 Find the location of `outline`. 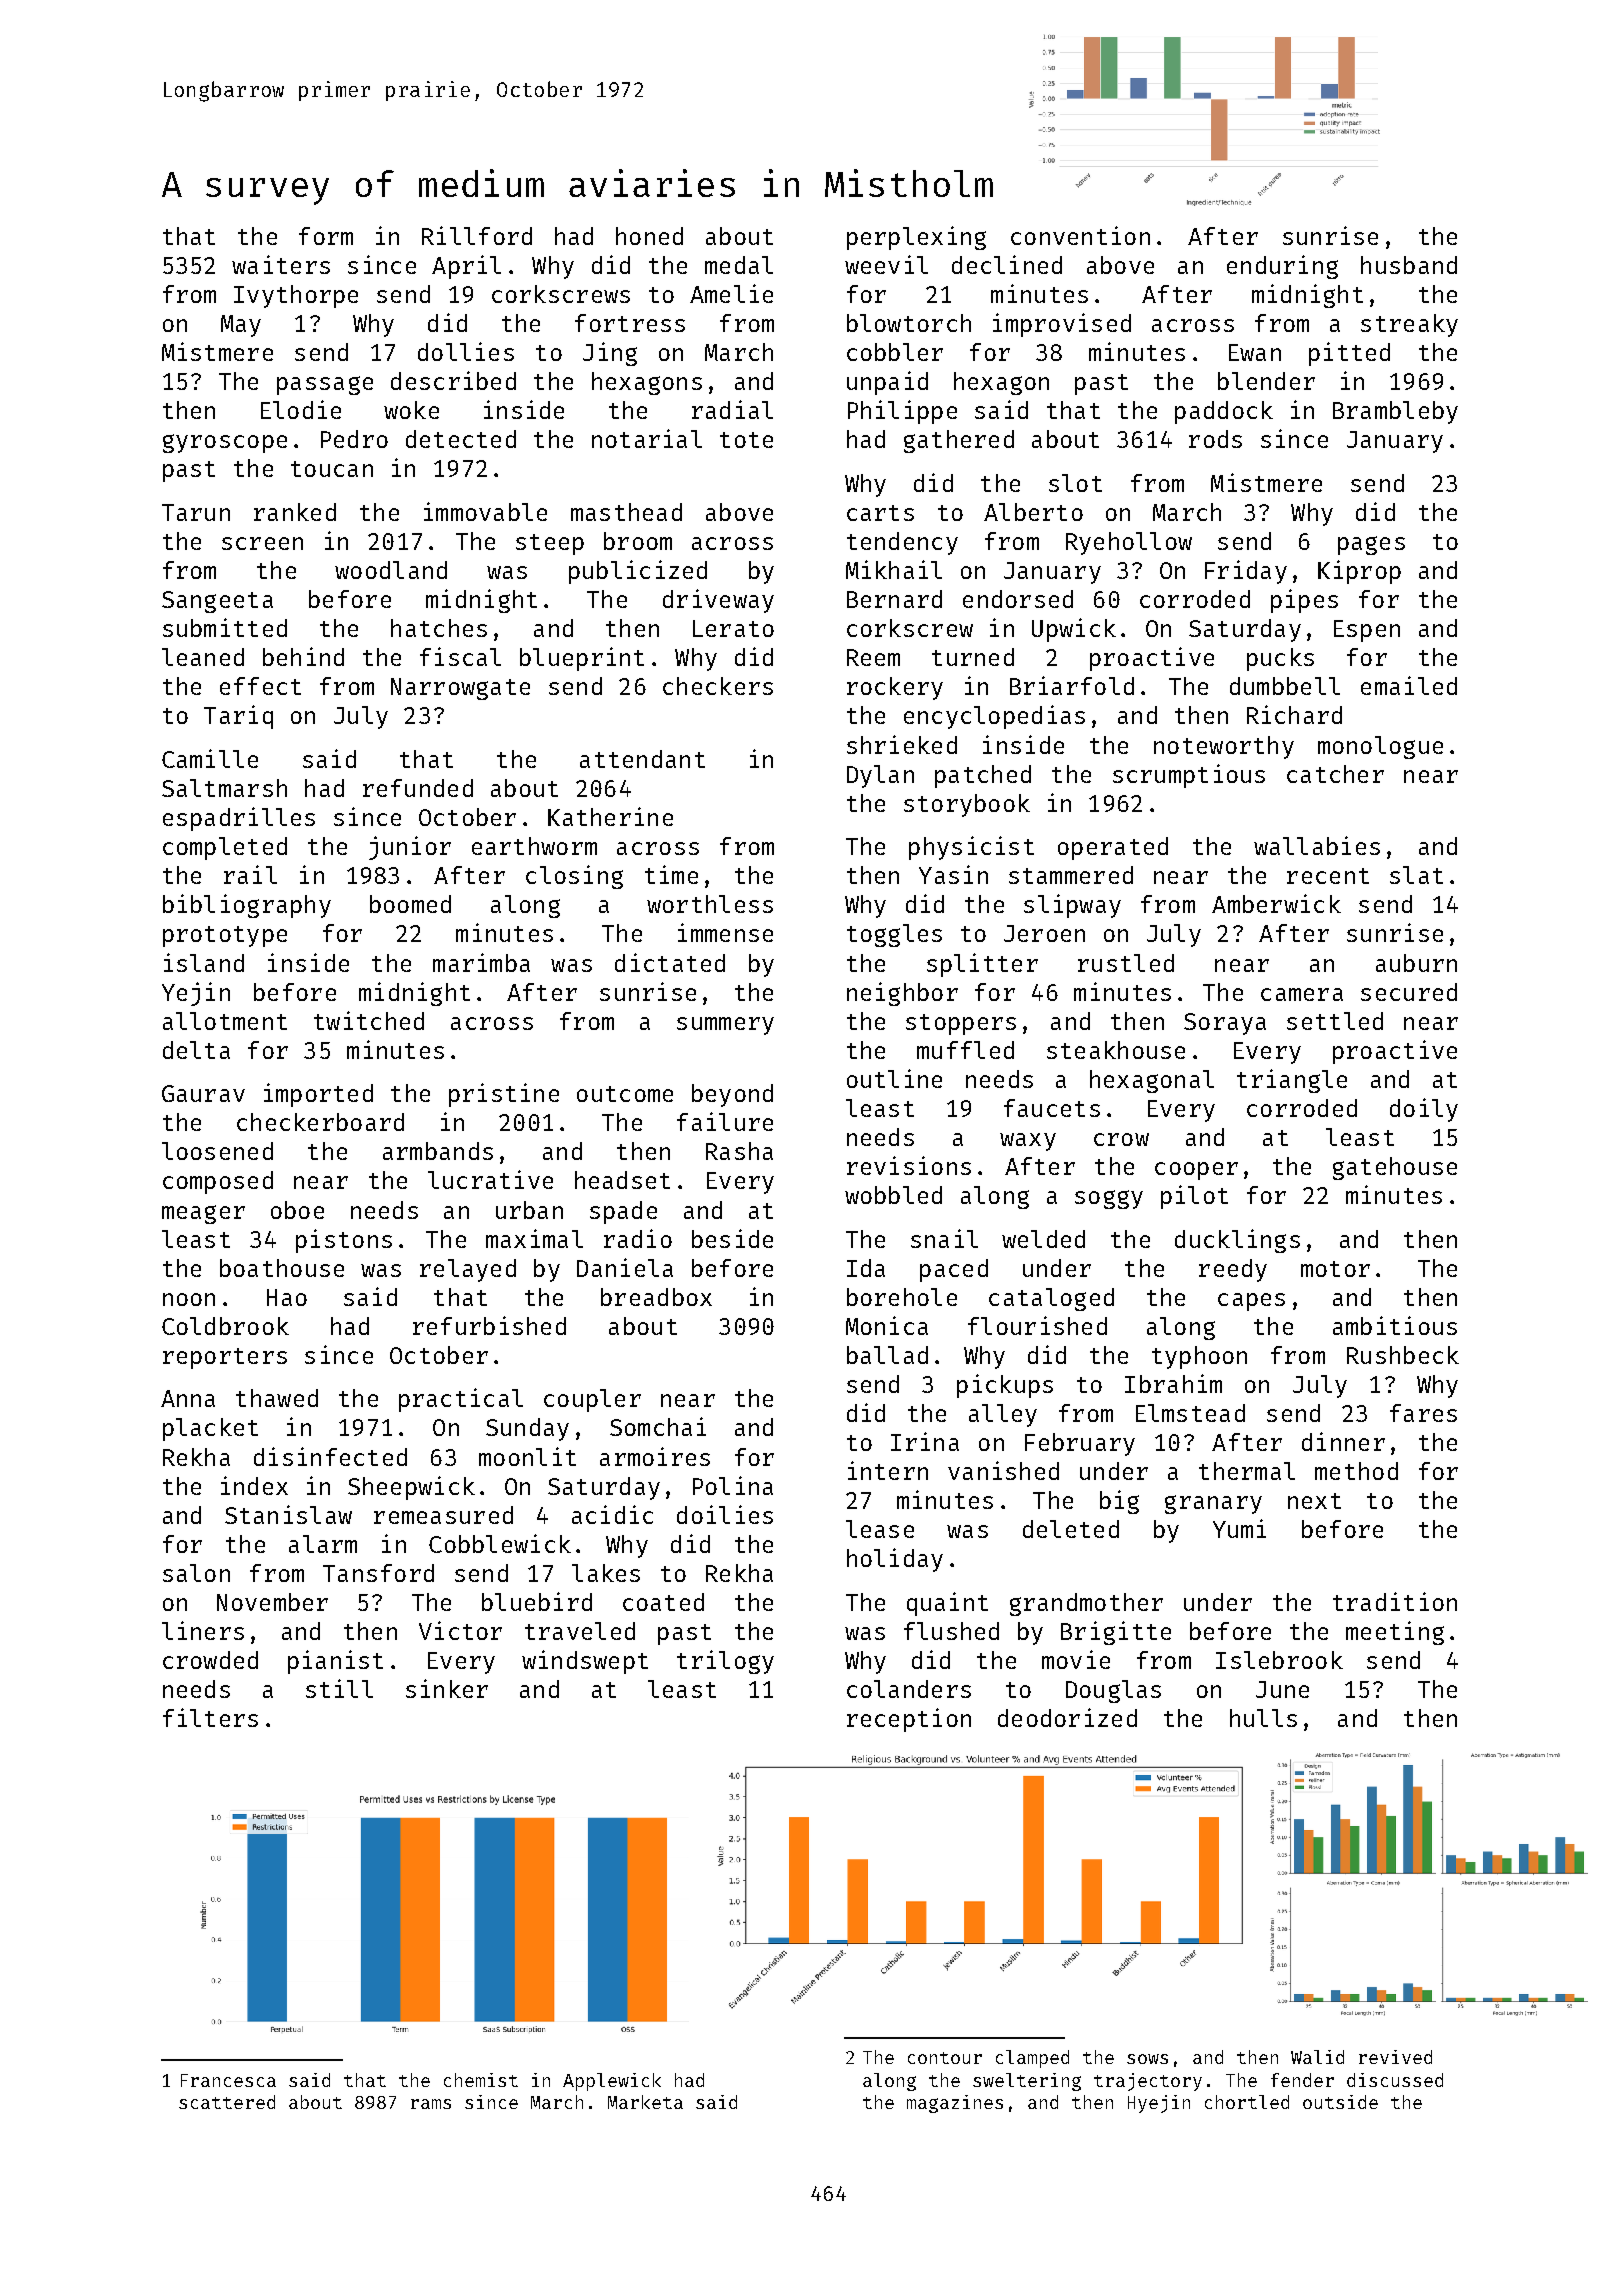

outline is located at coordinates (894, 1078).
